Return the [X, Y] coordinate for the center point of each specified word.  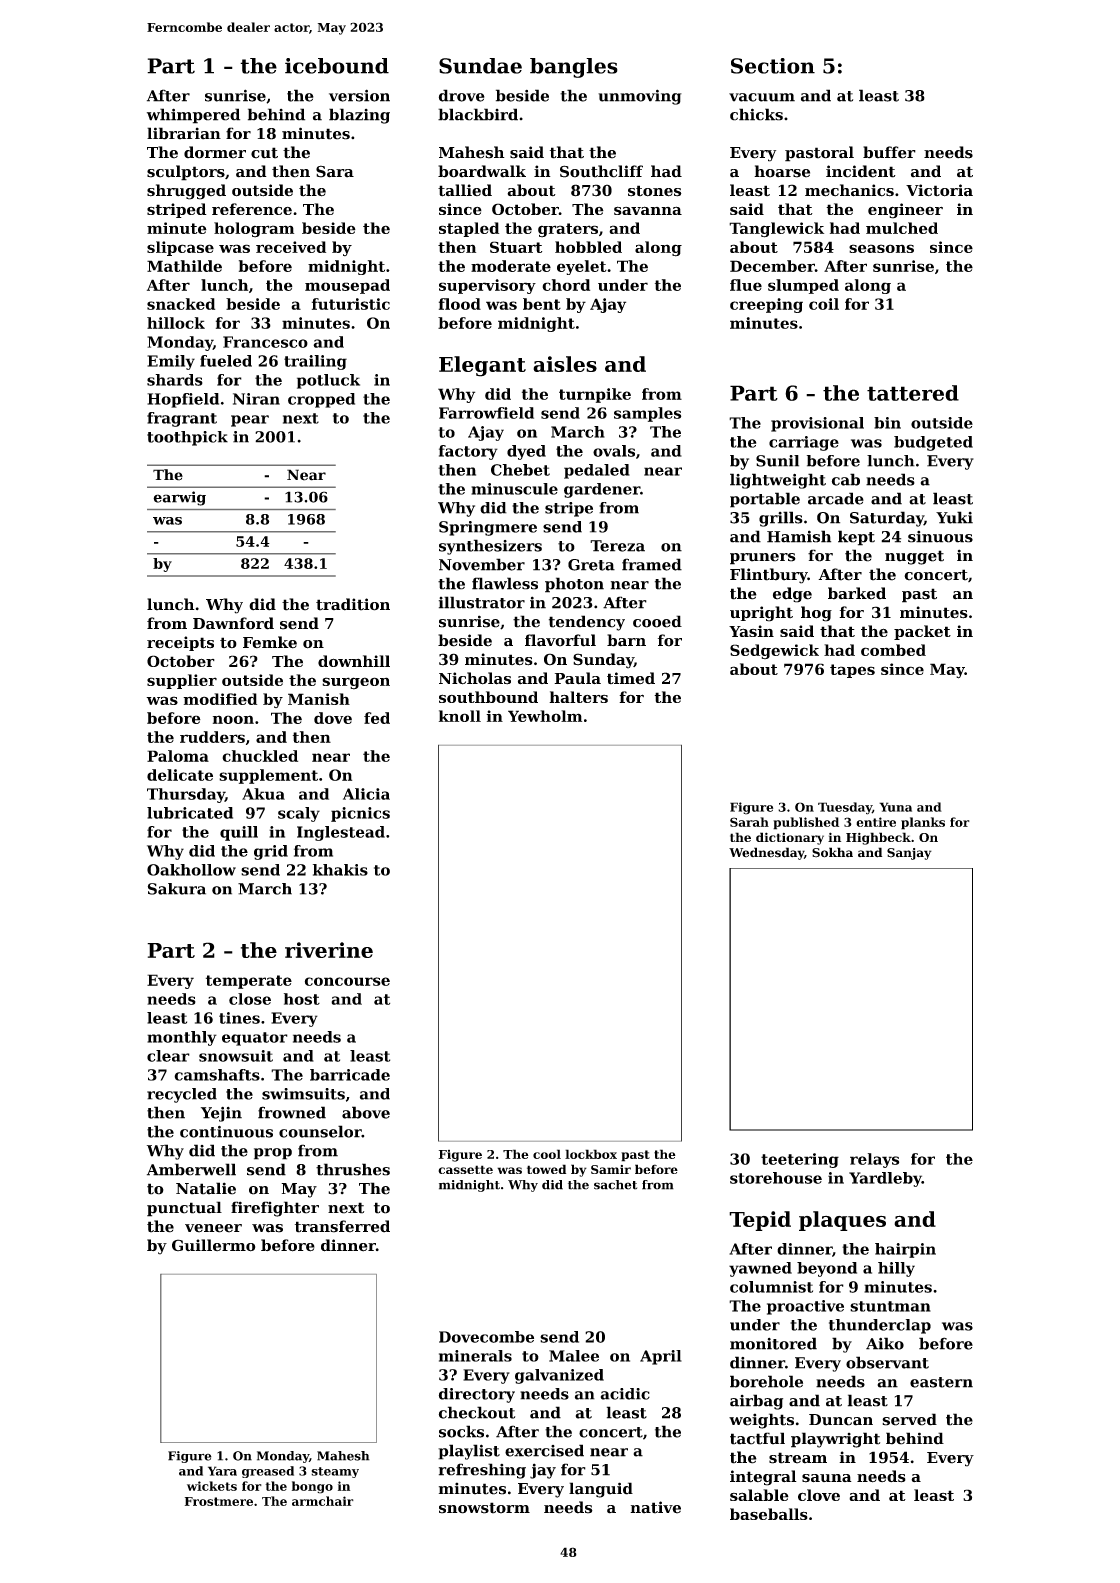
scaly [299, 814]
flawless [505, 583]
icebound [337, 66]
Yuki [954, 517]
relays [874, 1160]
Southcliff [601, 171]
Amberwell [191, 1169]
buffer [889, 152]
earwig [179, 498]
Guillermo [213, 1245]
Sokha [832, 852]
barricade [350, 1075]
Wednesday [766, 853]
